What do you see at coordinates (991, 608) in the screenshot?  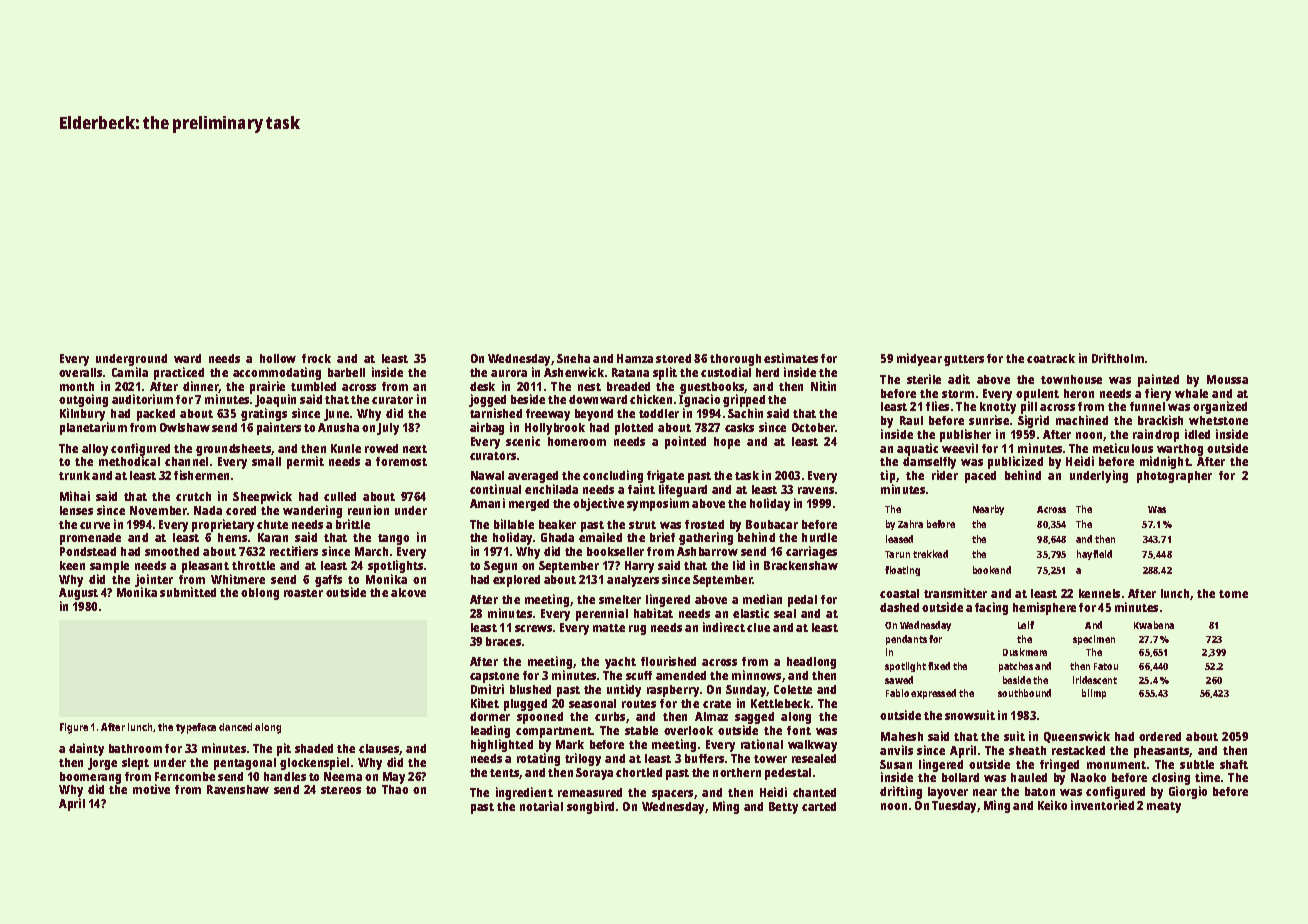 I see `facing` at bounding box center [991, 608].
